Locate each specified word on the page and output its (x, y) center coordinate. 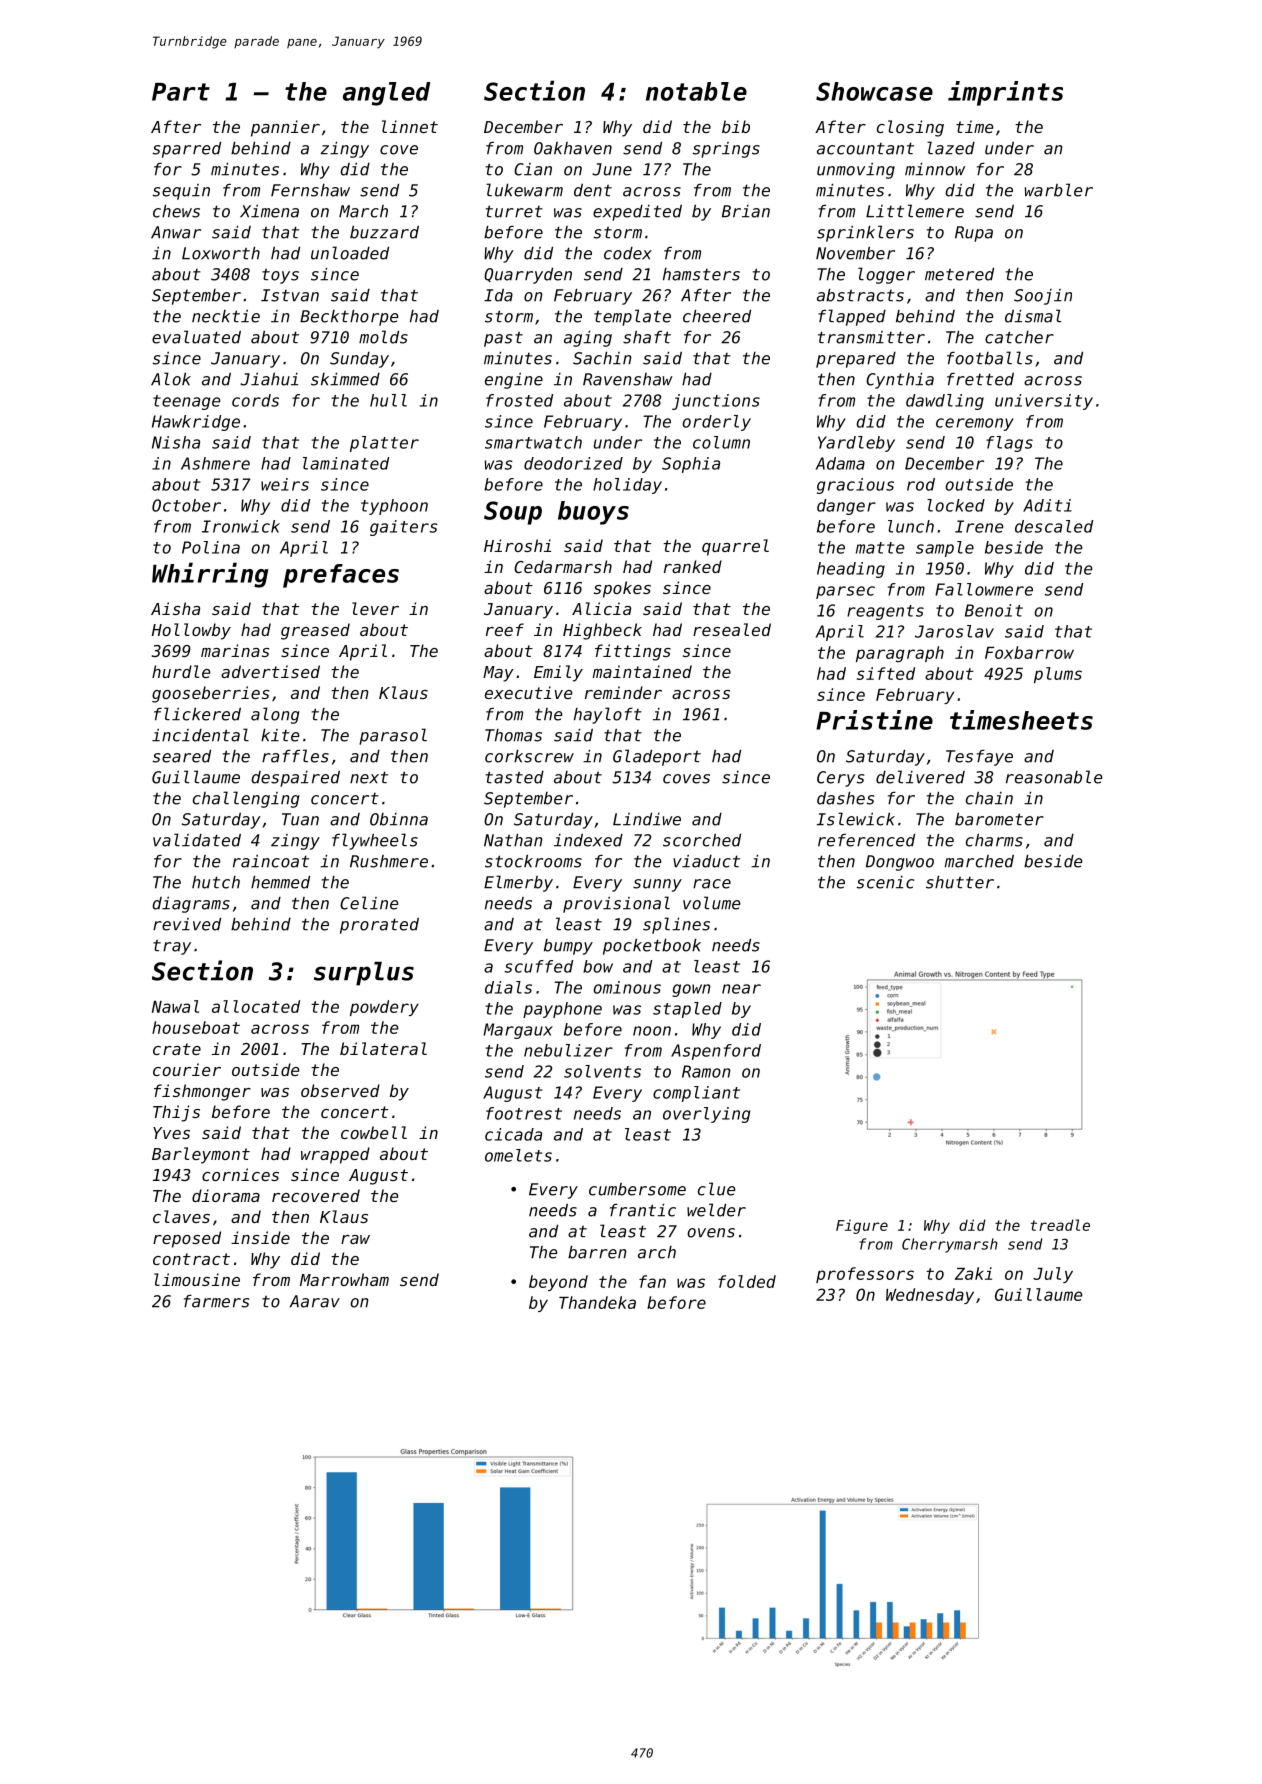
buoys (593, 513)
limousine (197, 1279)
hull (388, 400)
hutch (216, 882)
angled (386, 94)
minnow (935, 169)
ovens (711, 1233)
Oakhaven (573, 148)
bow (598, 966)
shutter (960, 882)
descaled (1054, 526)
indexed (588, 840)
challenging (246, 799)
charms (994, 840)
